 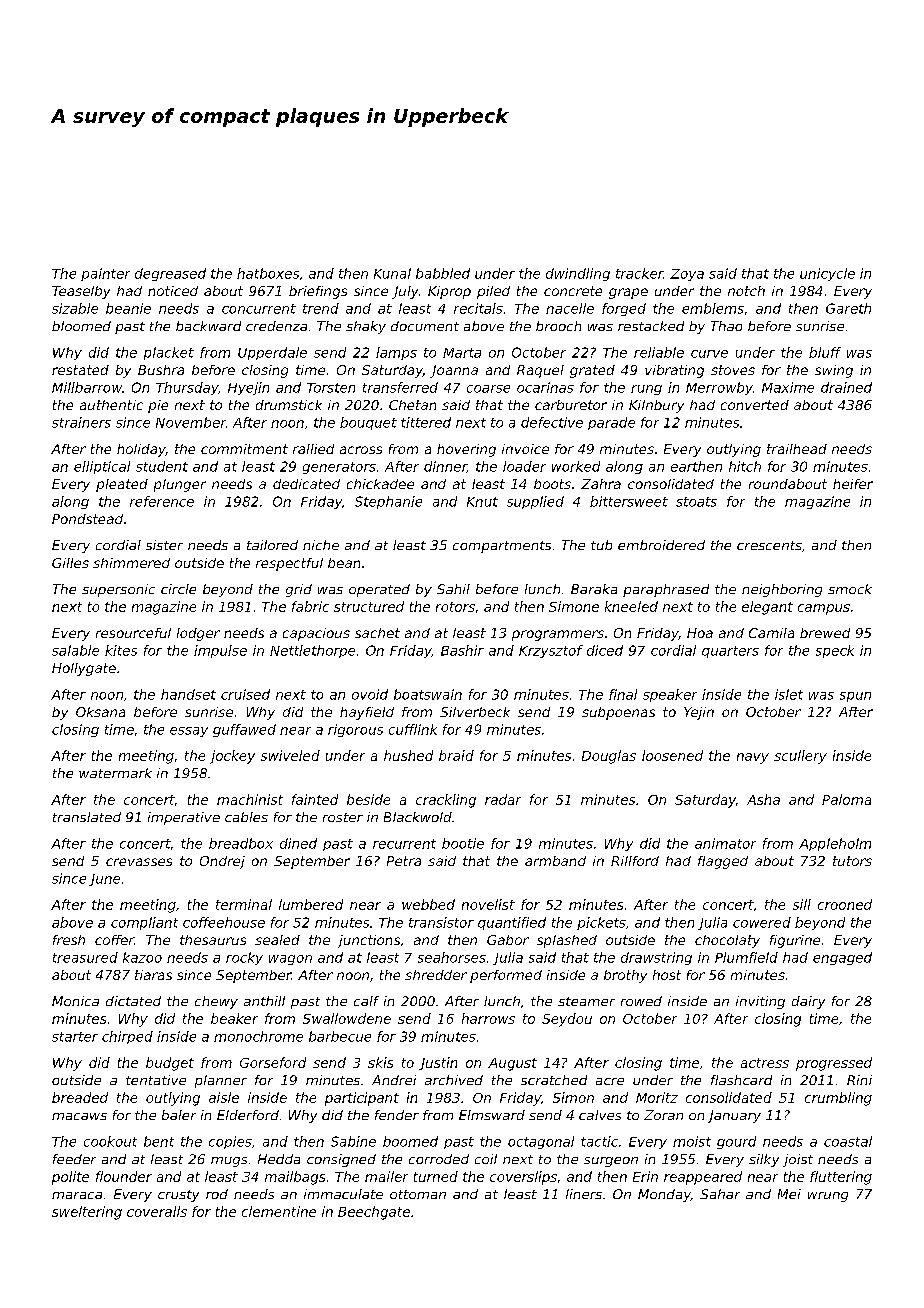 What do you see at coordinates (104, 880) in the screenshot?
I see `June` at bounding box center [104, 880].
